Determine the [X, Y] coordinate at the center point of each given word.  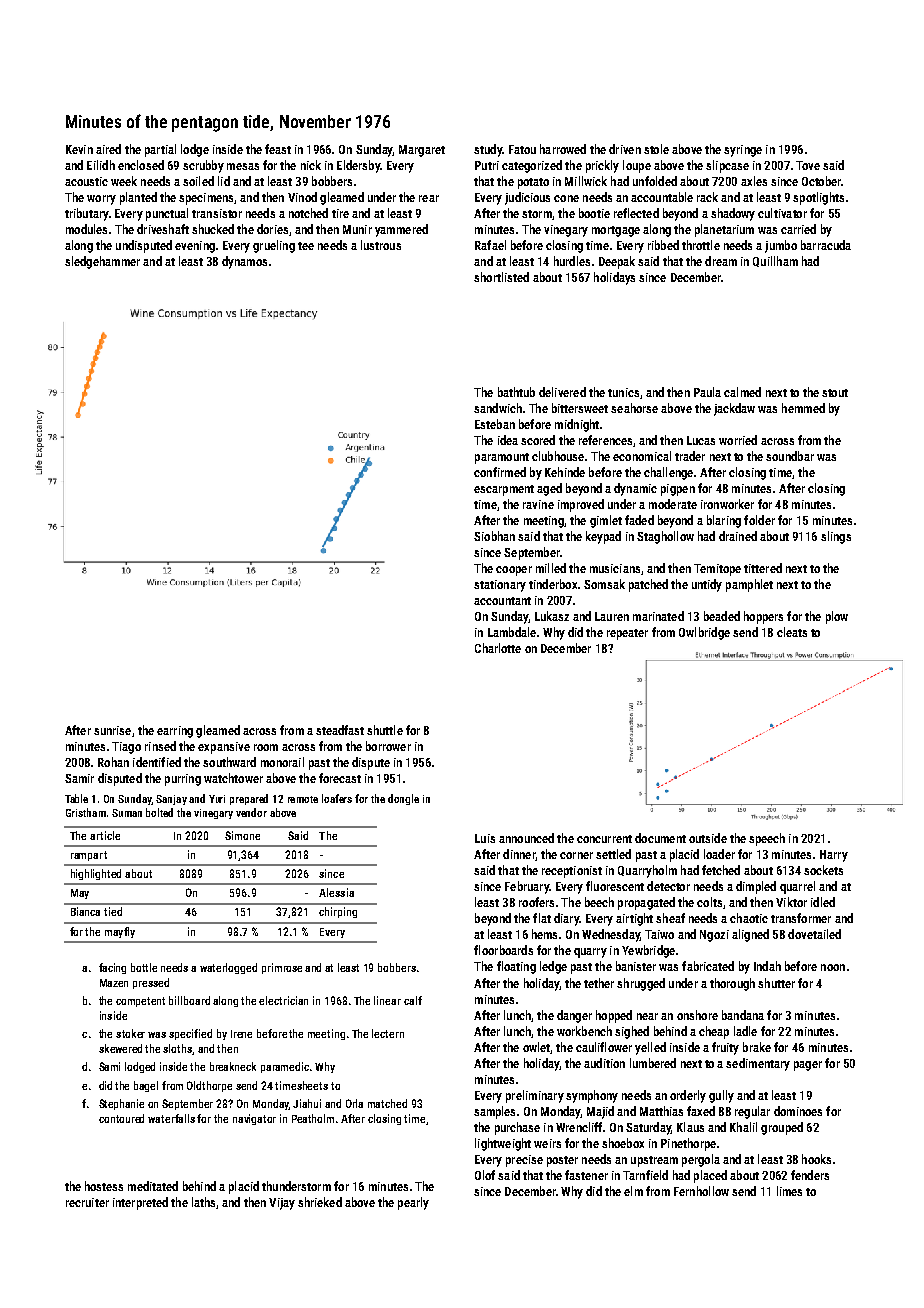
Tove [808, 165]
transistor [217, 213]
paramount [502, 458]
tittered [763, 568]
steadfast [340, 730]
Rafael [490, 245]
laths [203, 1202]
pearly [413, 1203]
